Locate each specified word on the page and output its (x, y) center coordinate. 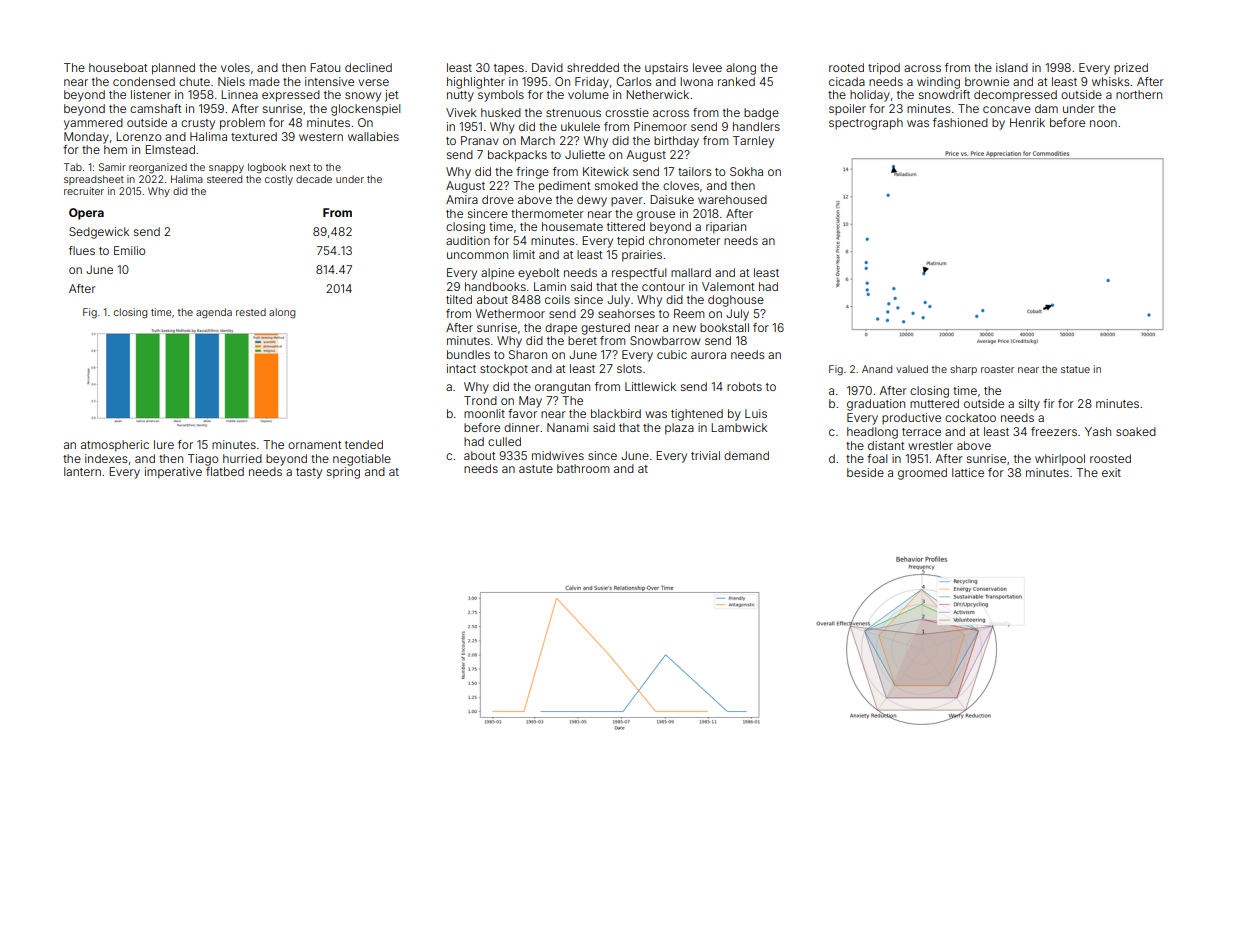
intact (461, 368)
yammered (93, 124)
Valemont (728, 286)
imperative (173, 473)
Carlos (634, 81)
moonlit (484, 413)
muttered (934, 403)
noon (1103, 123)
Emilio (129, 250)
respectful (639, 273)
